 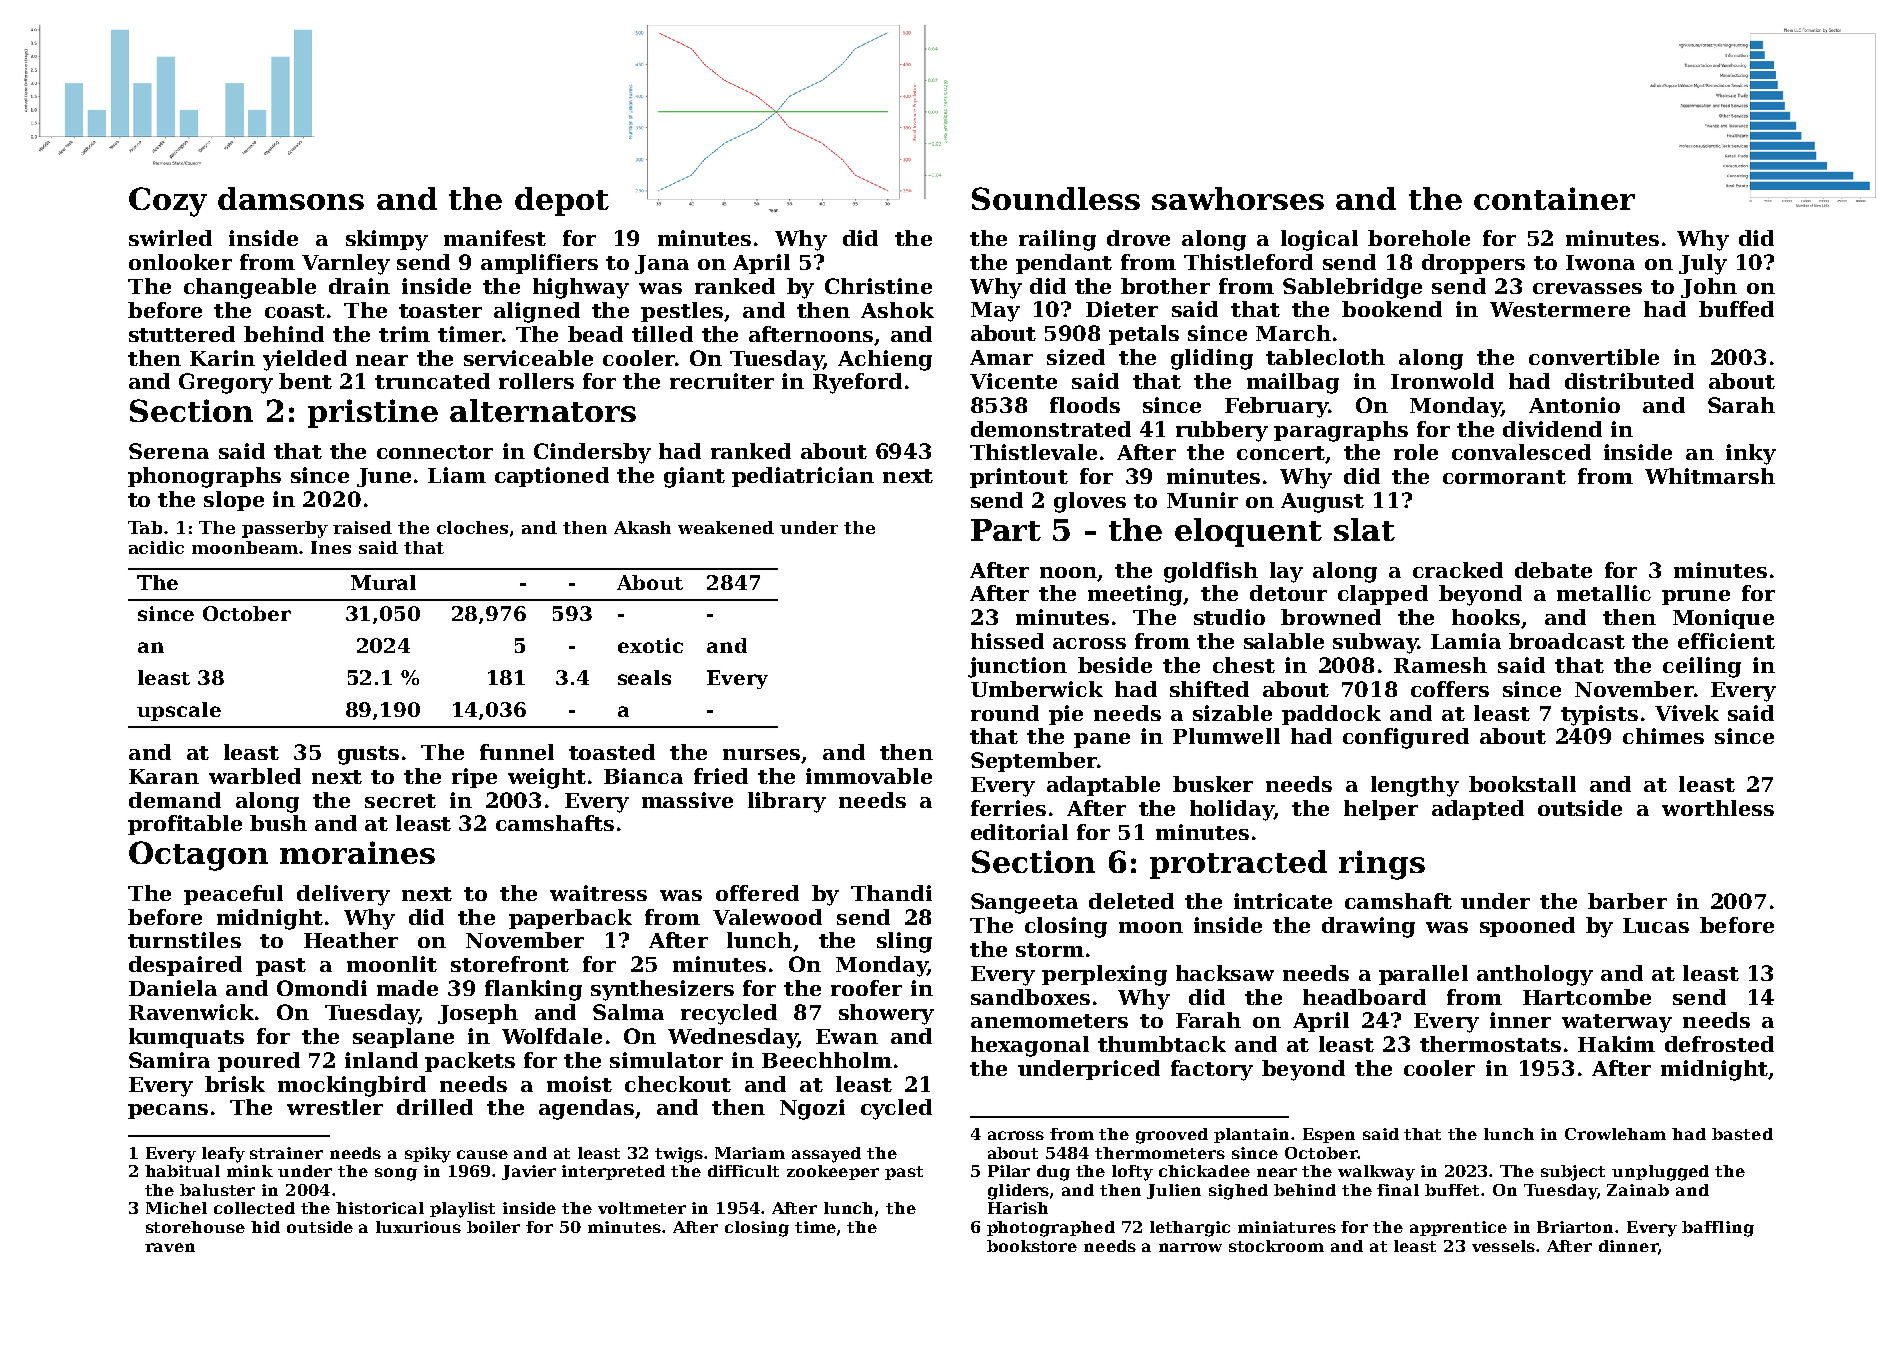 What do you see at coordinates (169, 451) in the screenshot?
I see `Serena` at bounding box center [169, 451].
